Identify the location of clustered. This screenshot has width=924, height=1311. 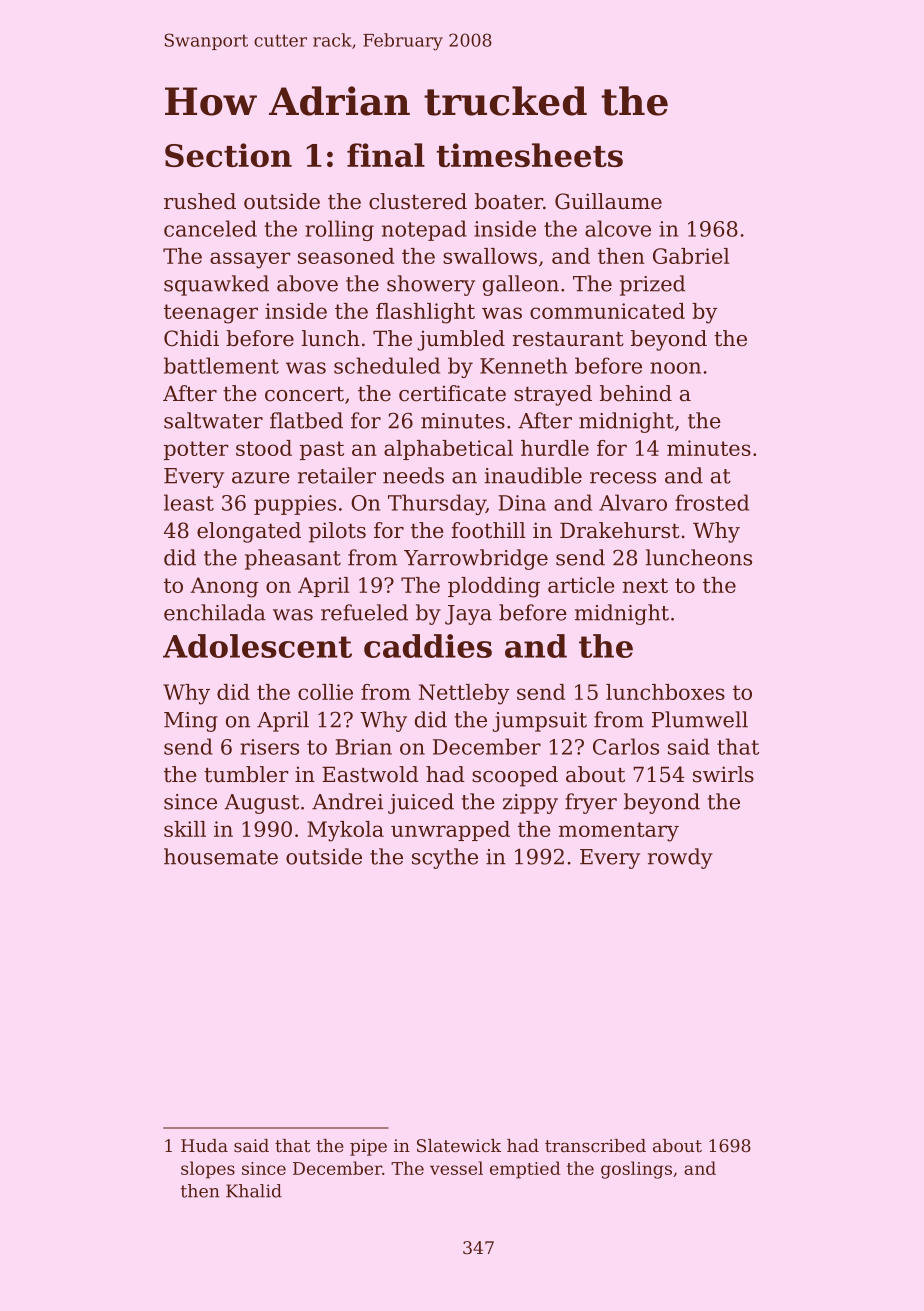
(418, 201).
